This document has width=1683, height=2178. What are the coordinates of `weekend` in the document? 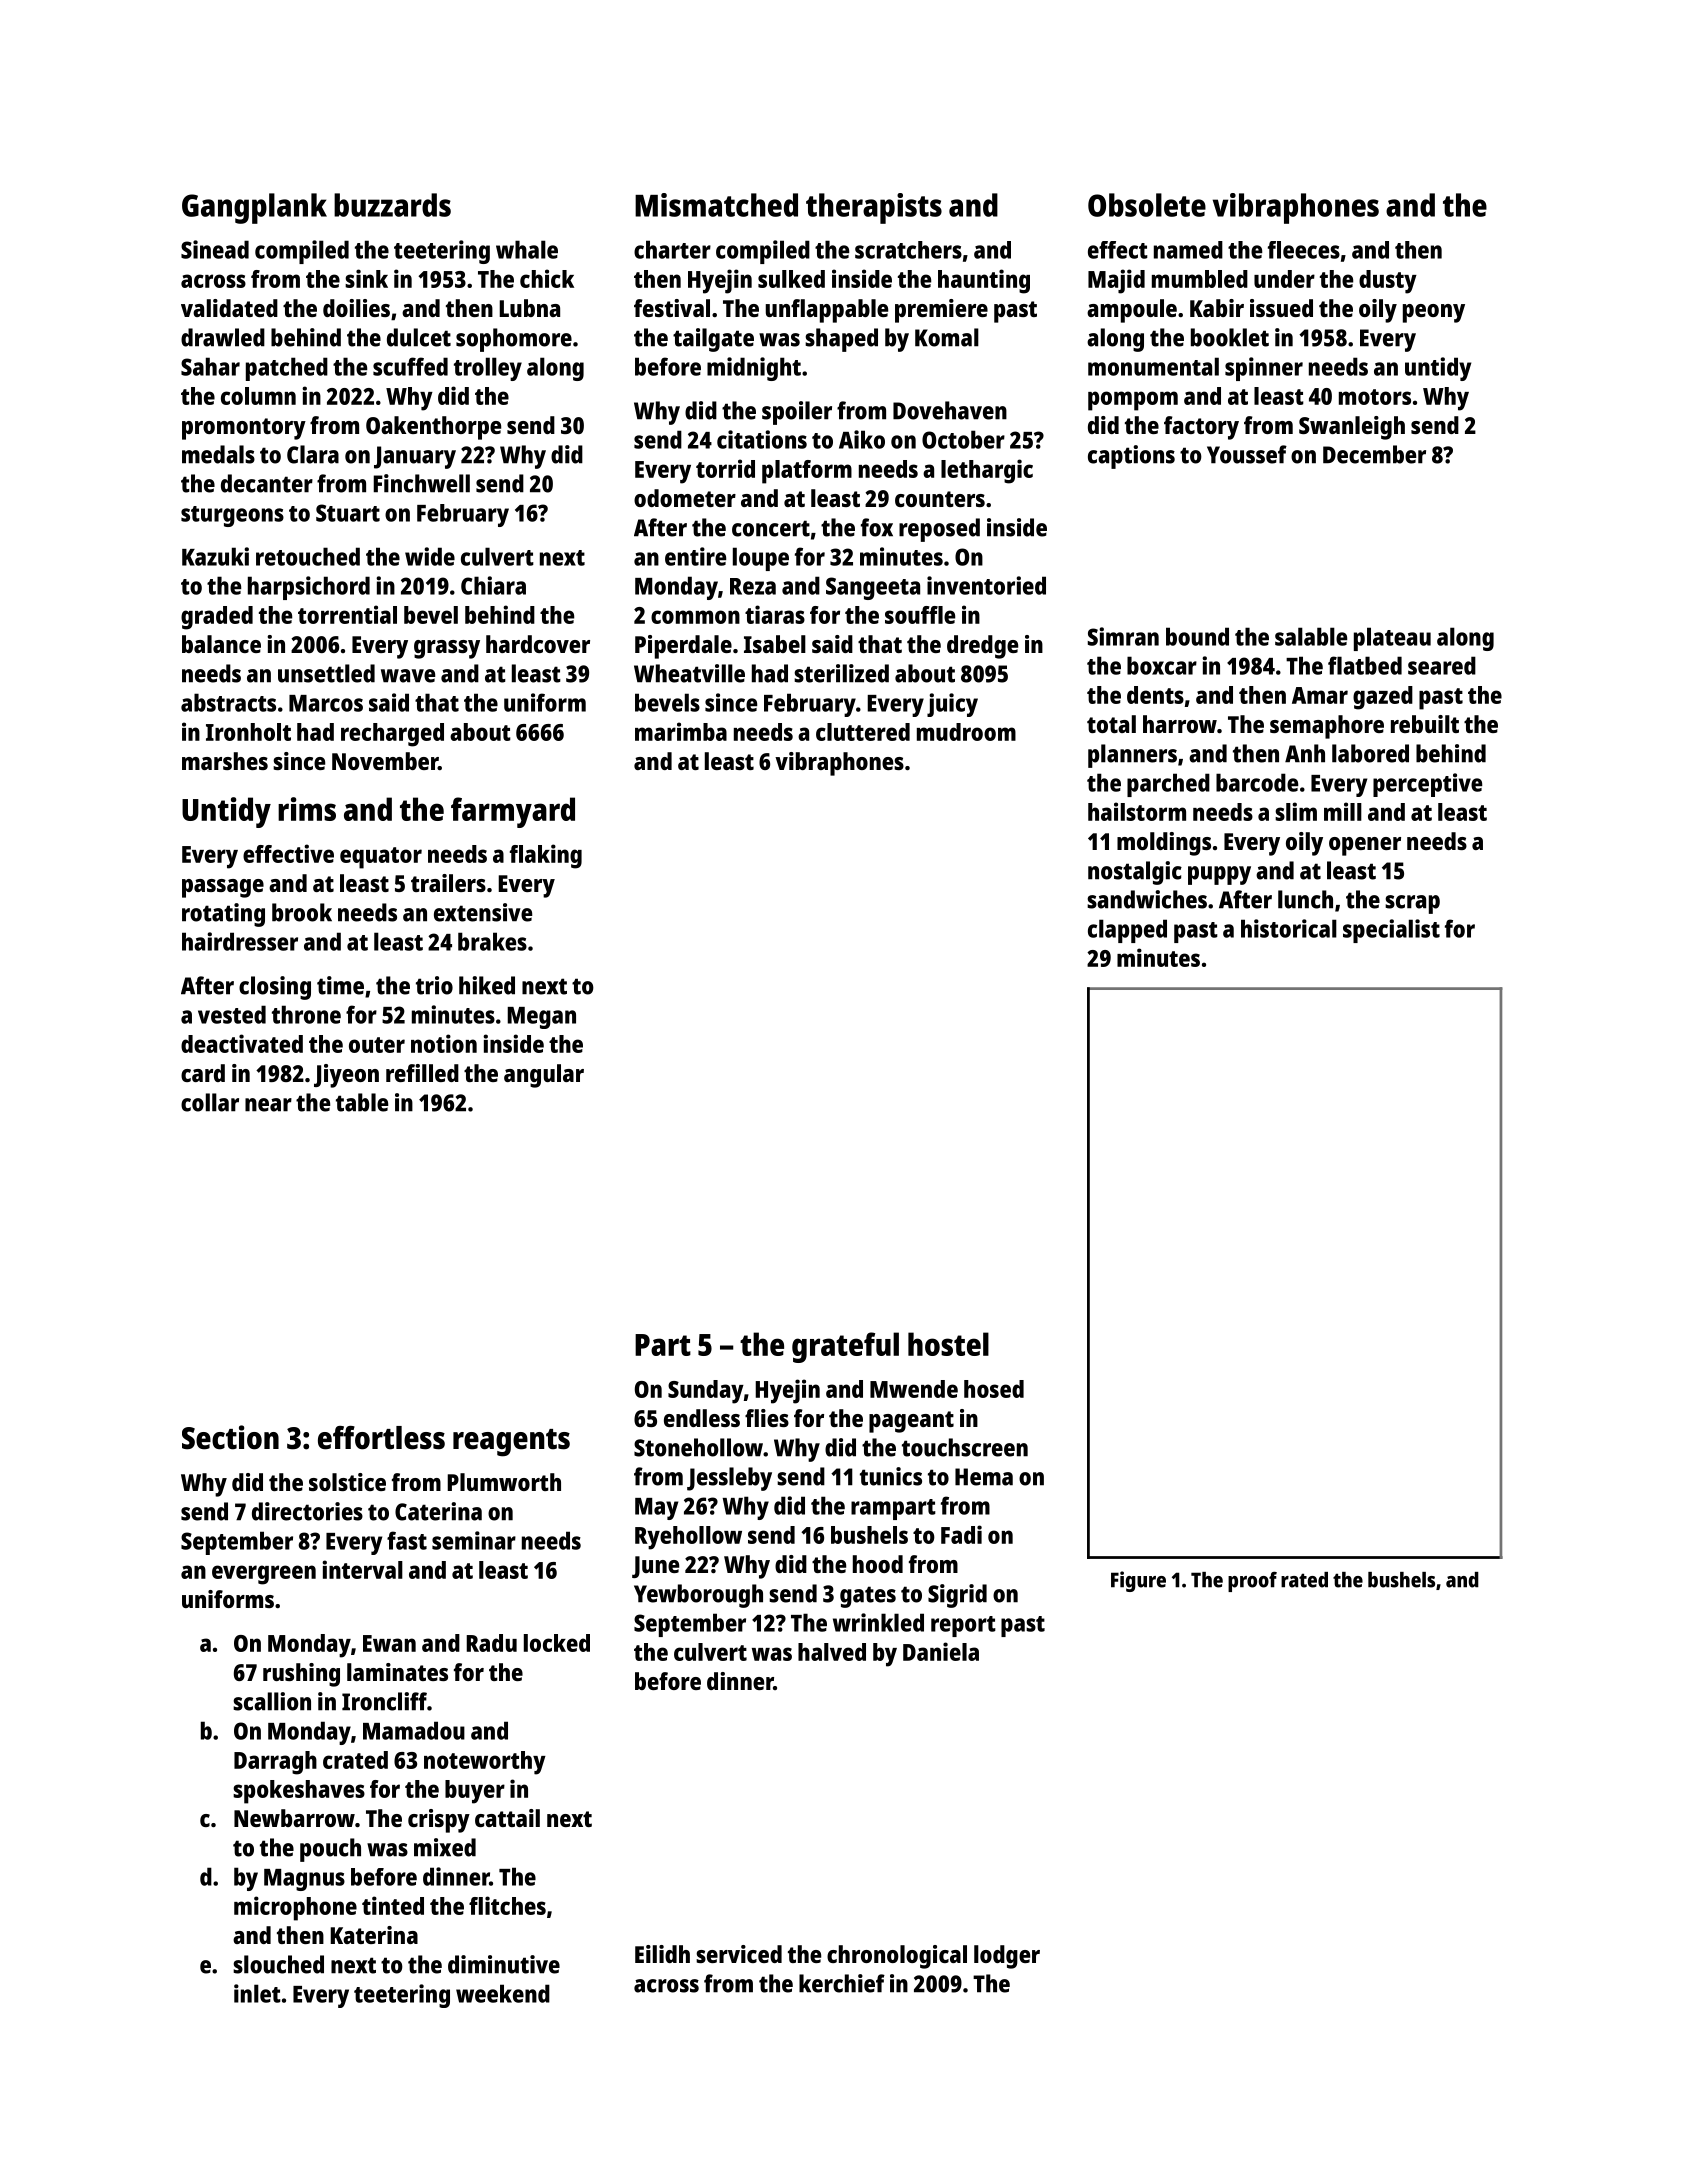 It's located at (503, 1993).
